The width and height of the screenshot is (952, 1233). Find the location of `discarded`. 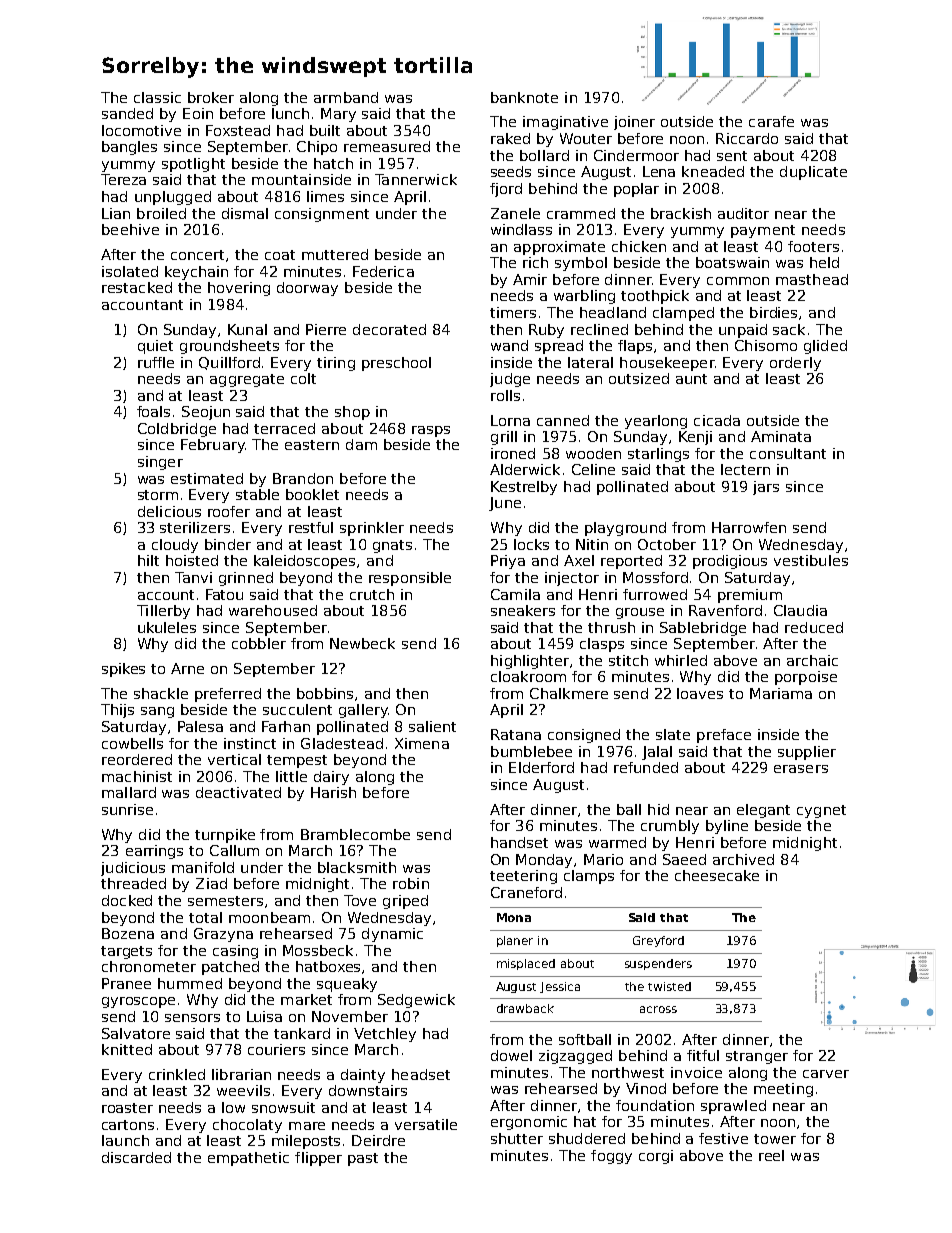

discarded is located at coordinates (136, 1157).
